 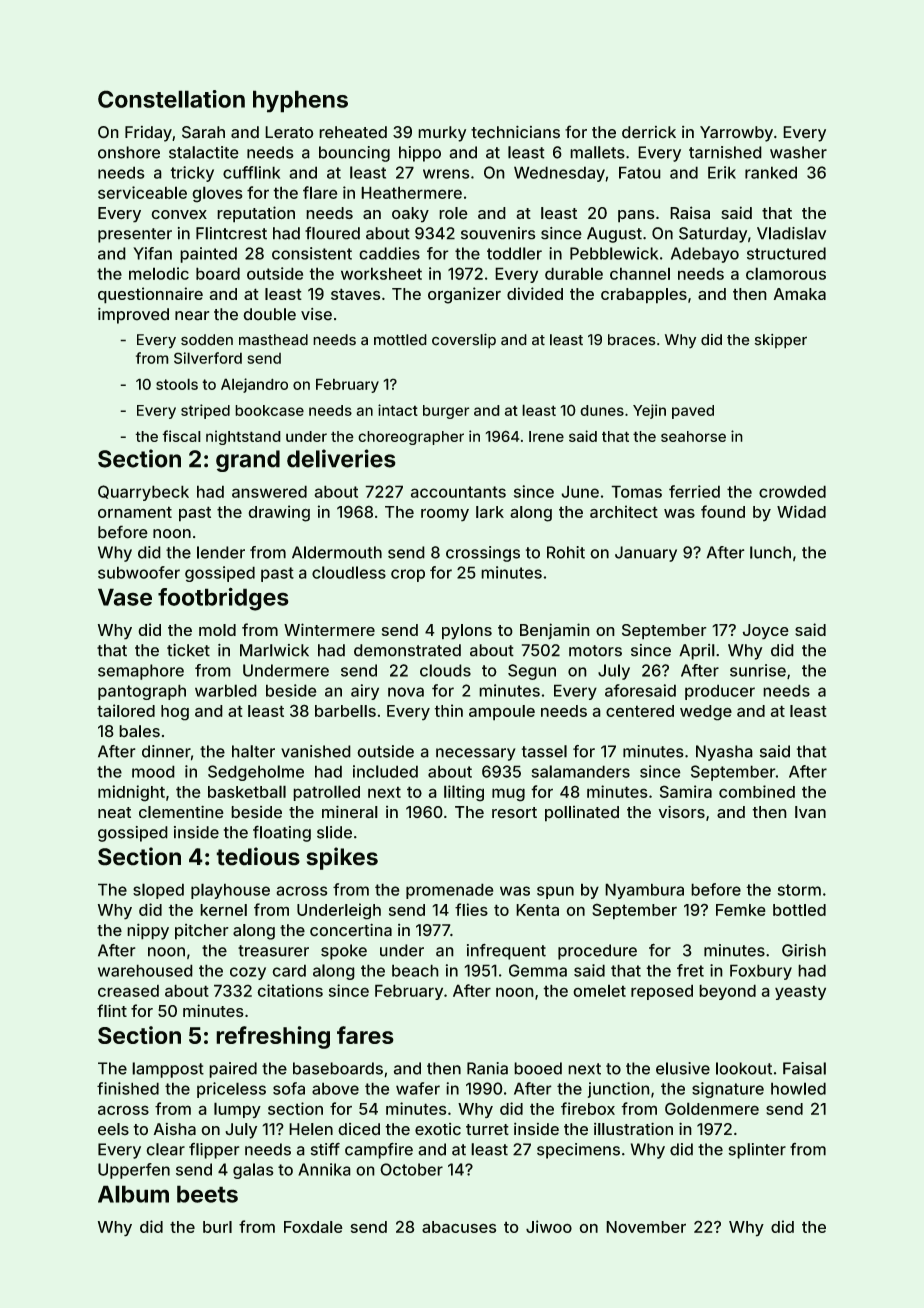 What do you see at coordinates (644, 296) in the screenshot?
I see `crabapples` at bounding box center [644, 296].
